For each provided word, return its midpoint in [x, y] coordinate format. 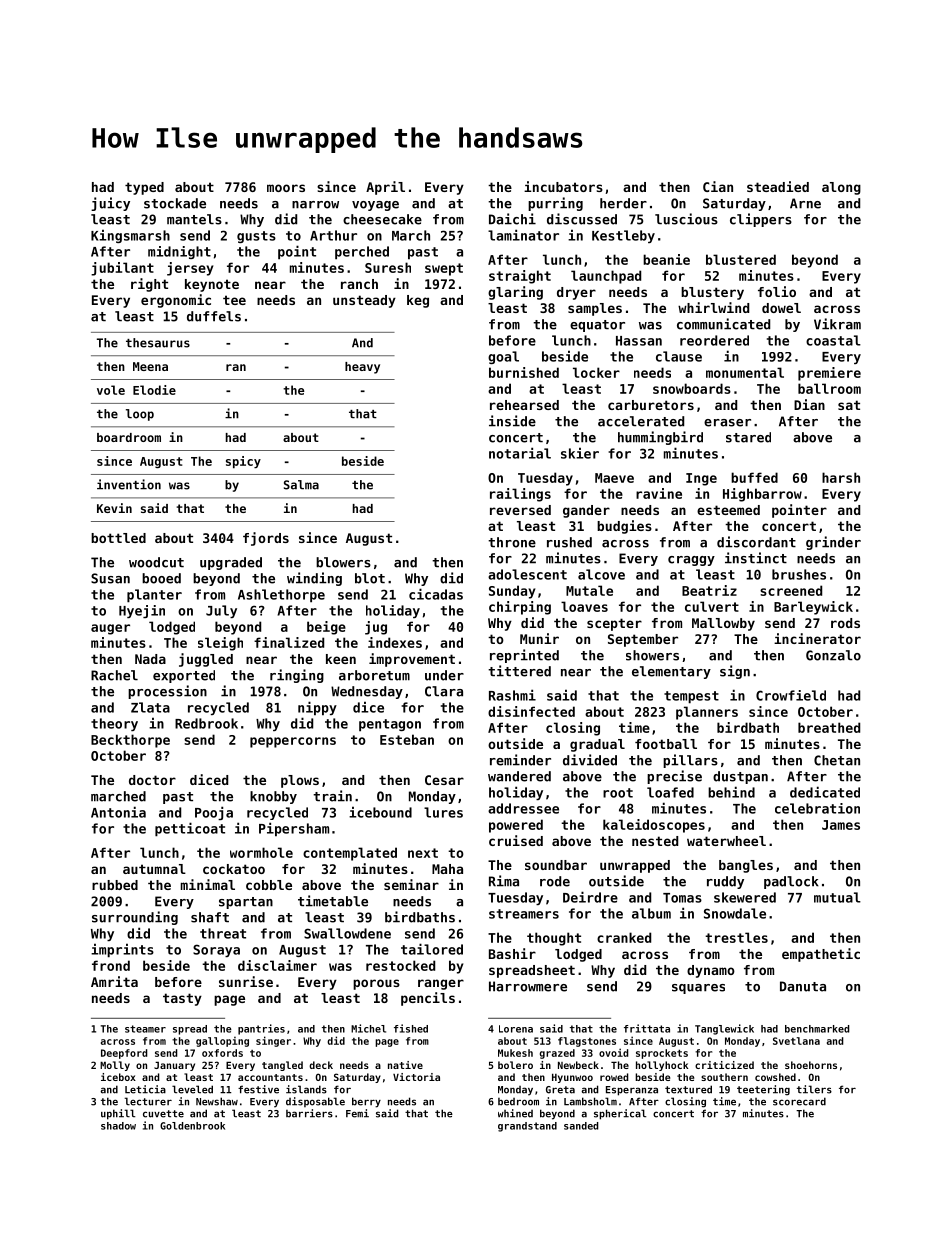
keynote [212, 285]
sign [735, 672]
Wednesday [367, 692]
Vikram [837, 324]
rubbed [115, 885]
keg [418, 301]
